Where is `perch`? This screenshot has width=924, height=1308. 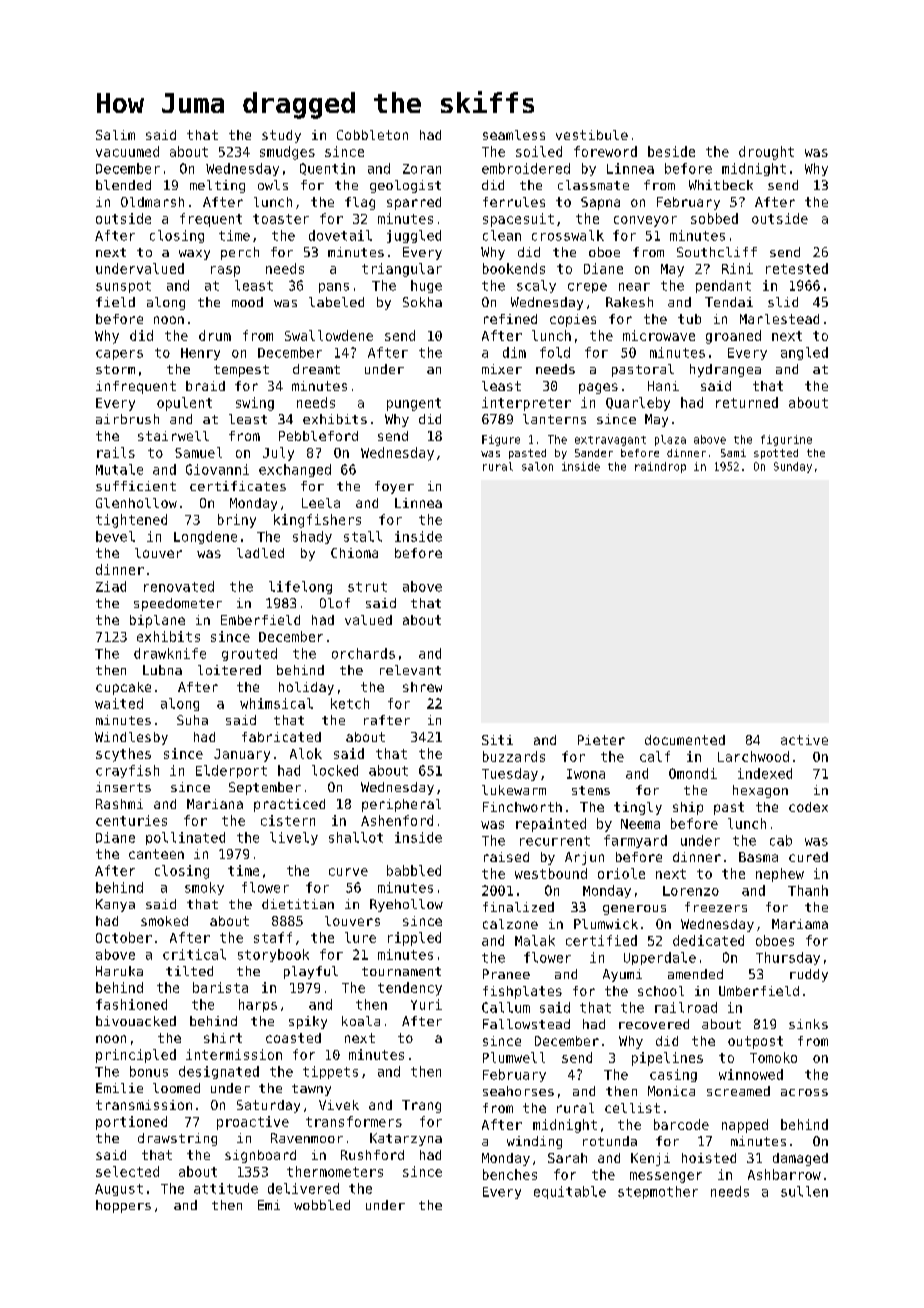 perch is located at coordinates (240, 253).
